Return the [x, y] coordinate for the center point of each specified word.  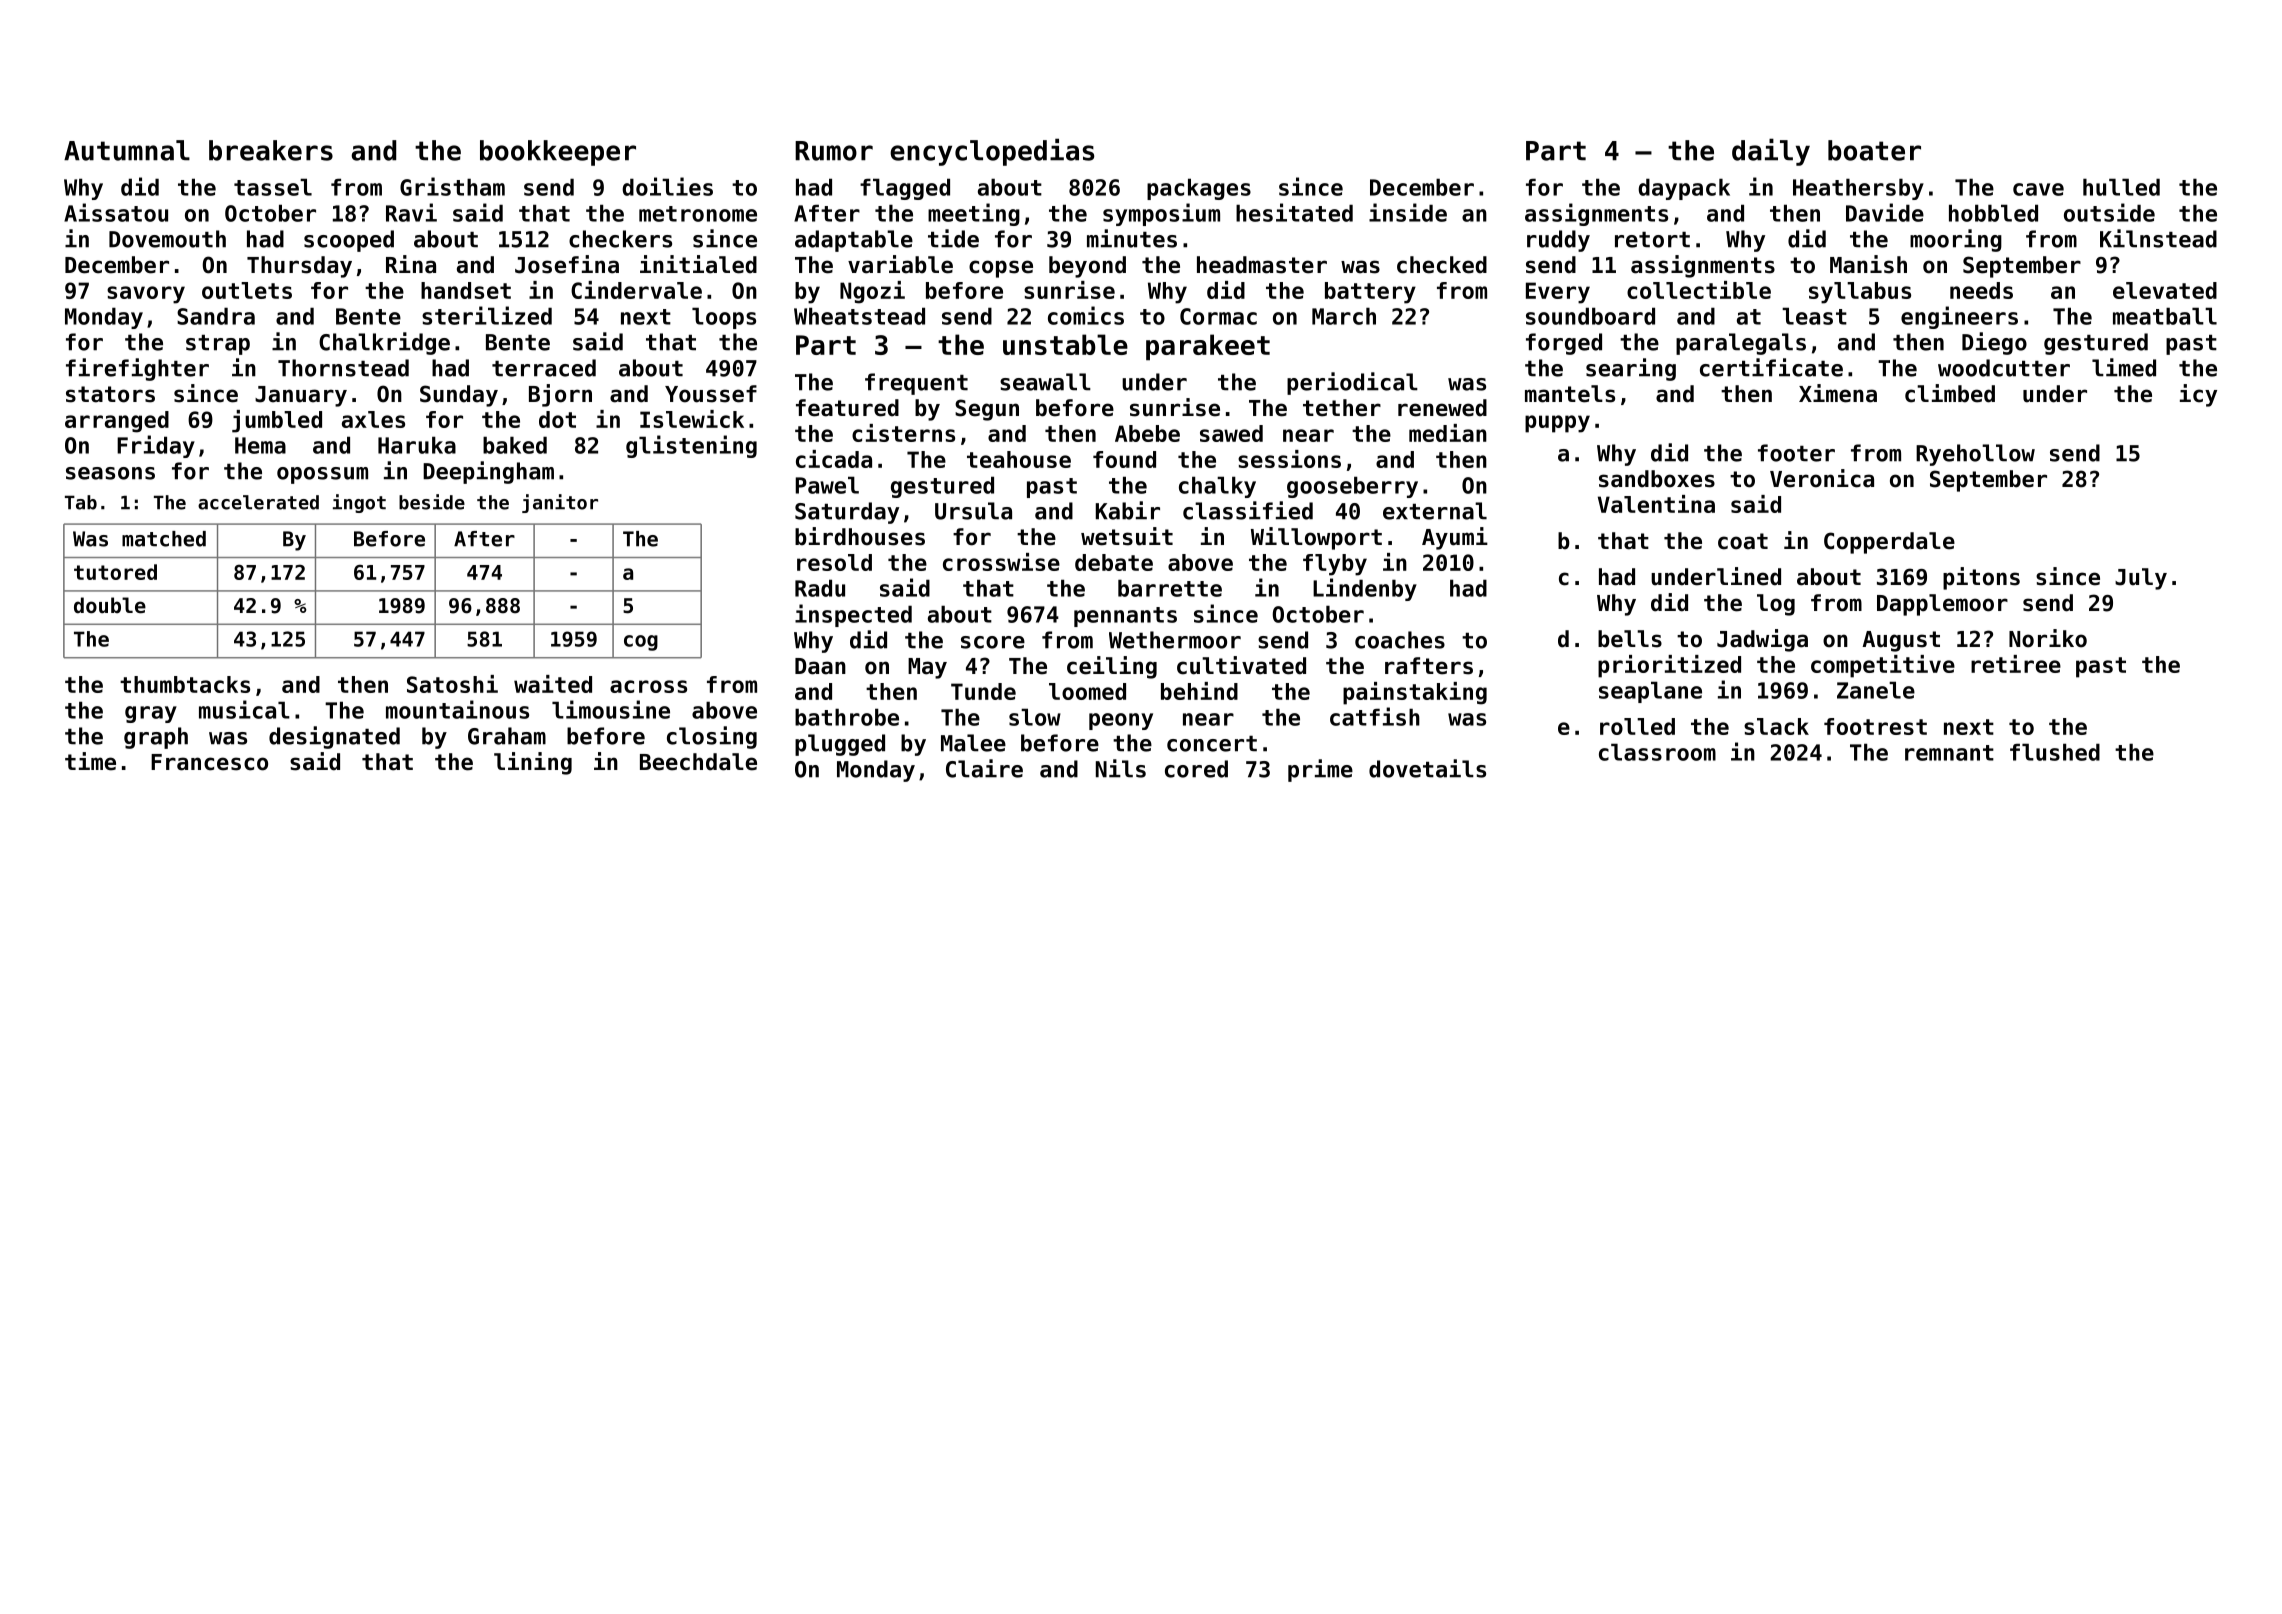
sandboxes [1657, 479]
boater [1874, 150]
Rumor [834, 151]
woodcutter [2004, 368]
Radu [820, 588]
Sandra [216, 316]
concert [1212, 744]
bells [1630, 639]
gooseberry [1352, 487]
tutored [115, 572]
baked [515, 445]
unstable [1065, 344]
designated [334, 737]
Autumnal [127, 150]
